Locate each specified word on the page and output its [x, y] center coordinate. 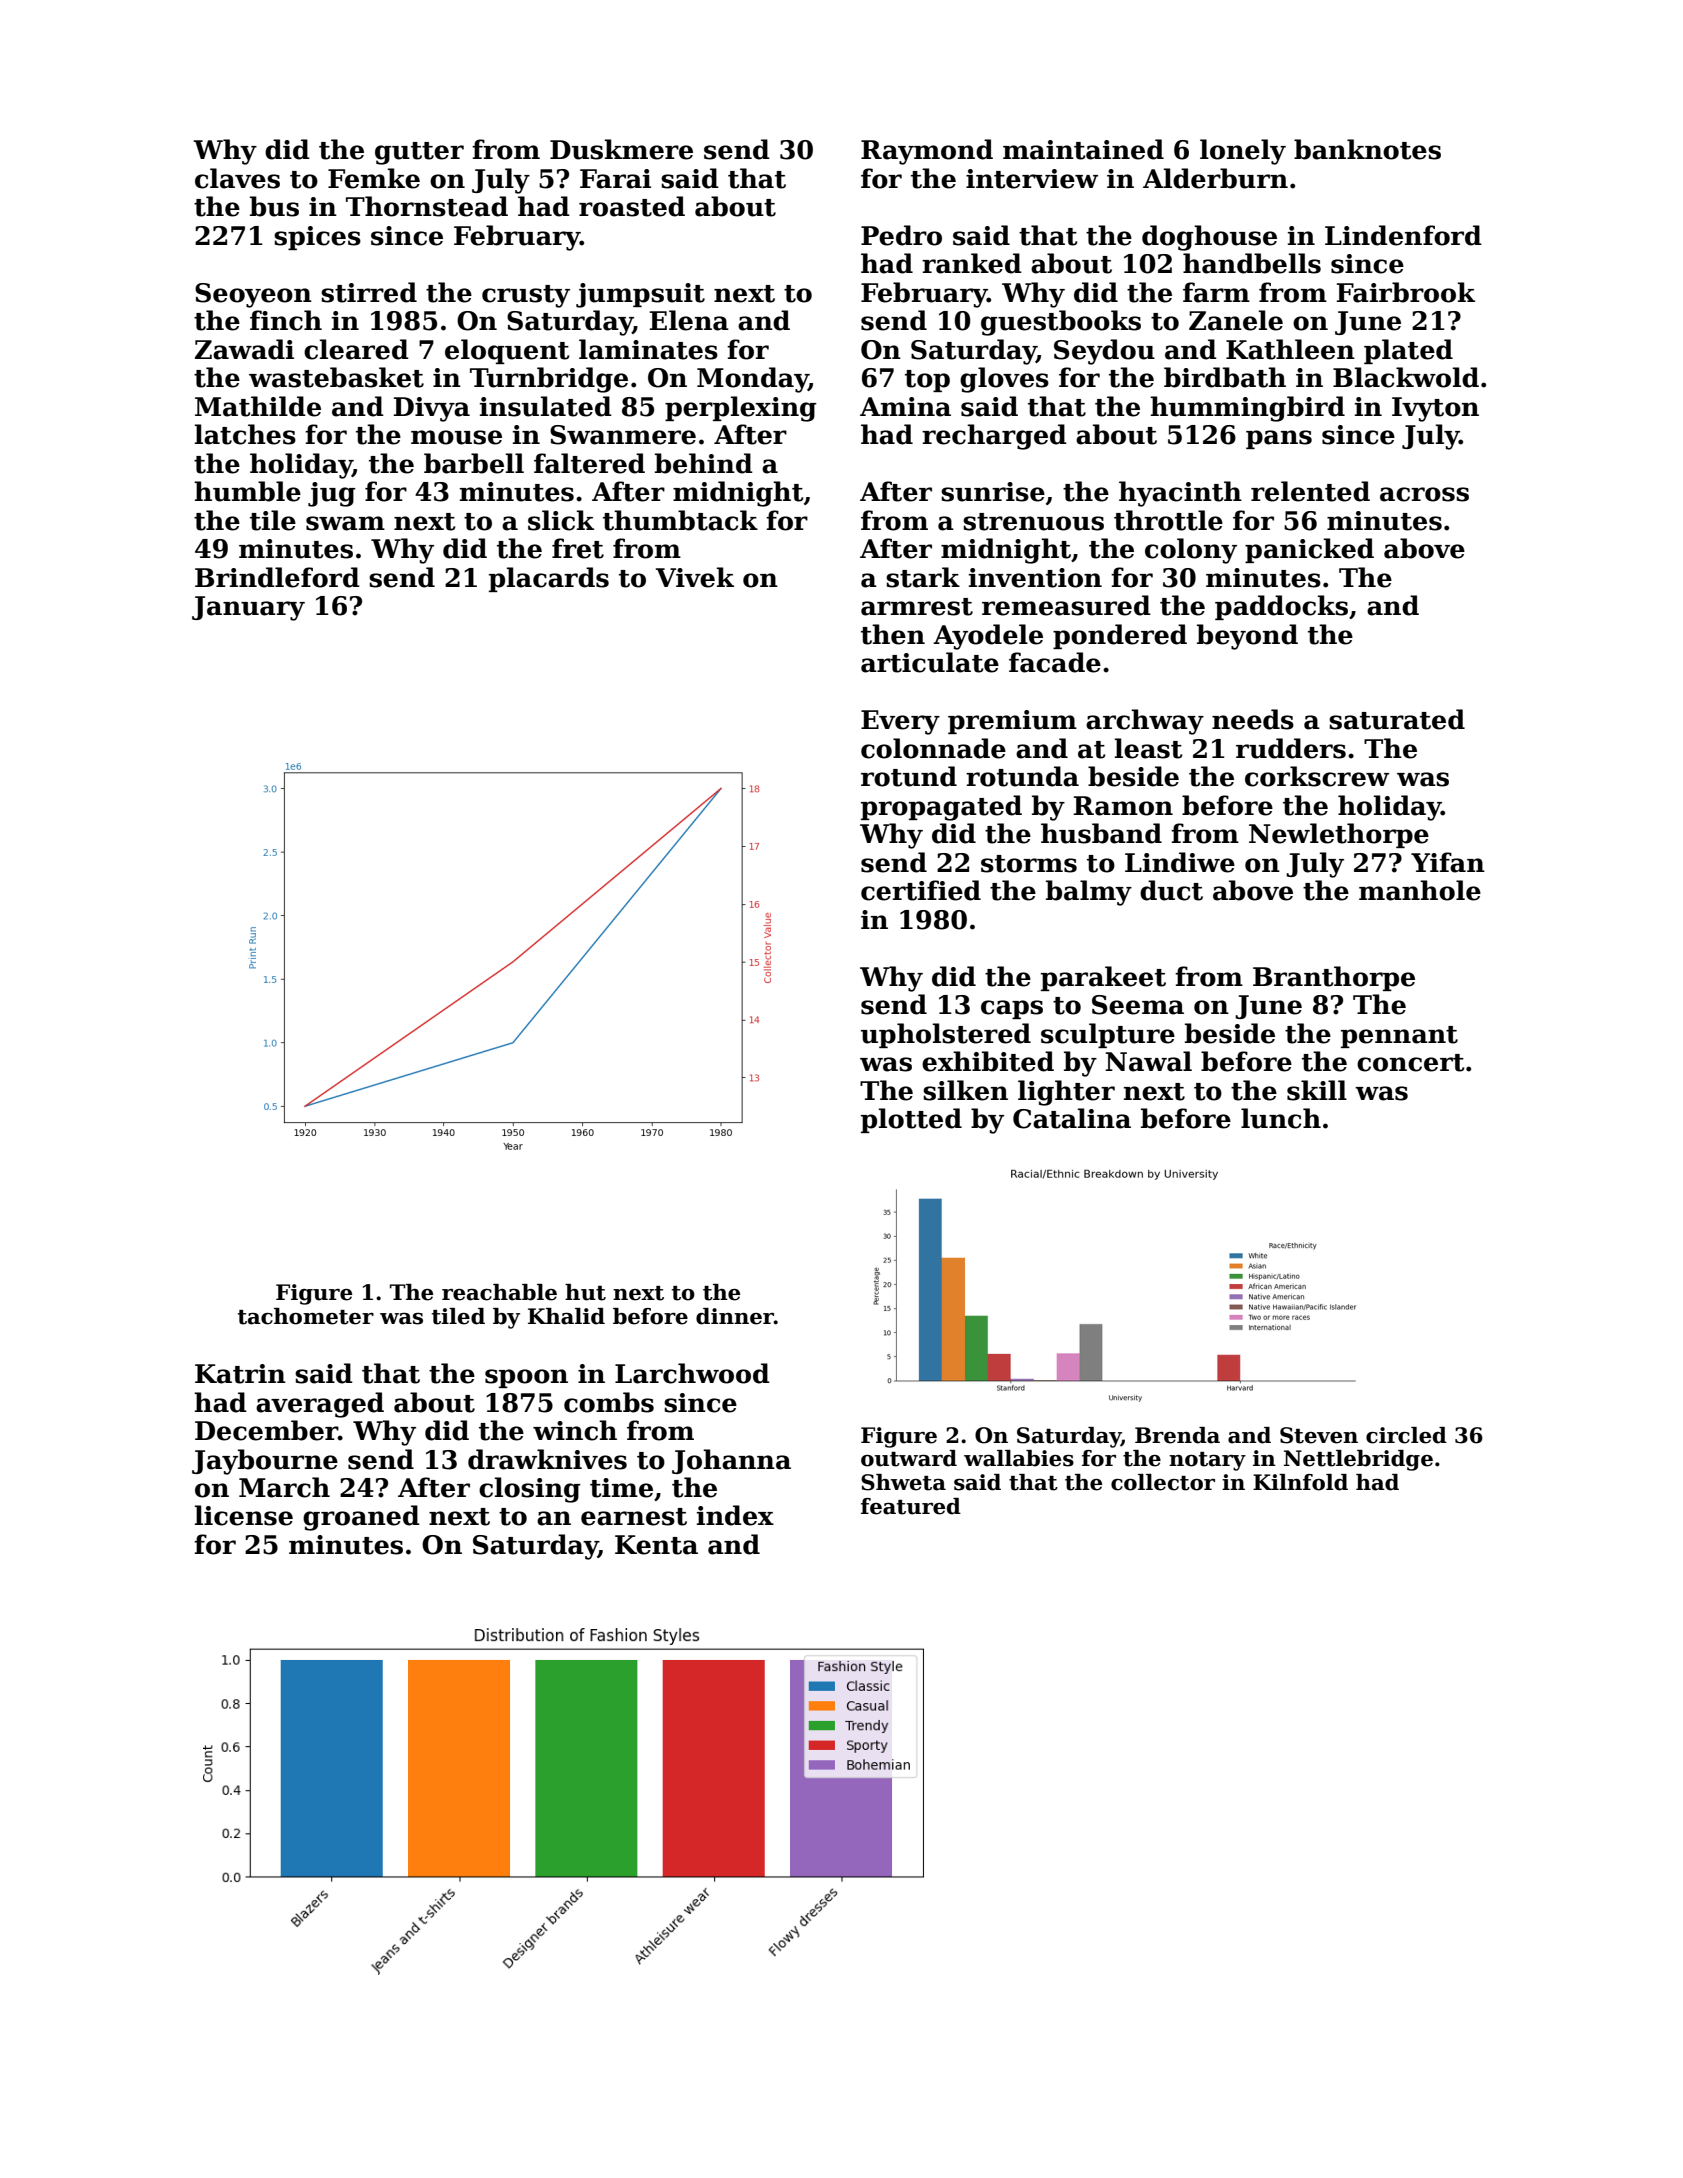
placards [549, 579]
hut [585, 1292]
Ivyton [1435, 409]
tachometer [306, 1316]
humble [247, 491]
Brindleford [277, 577]
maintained [1083, 149]
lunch [1281, 1118]
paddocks [1281, 607]
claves [237, 178]
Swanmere [623, 435]
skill [1317, 1090]
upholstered [946, 1035]
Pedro [901, 235]
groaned [361, 1518]
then [893, 634]
